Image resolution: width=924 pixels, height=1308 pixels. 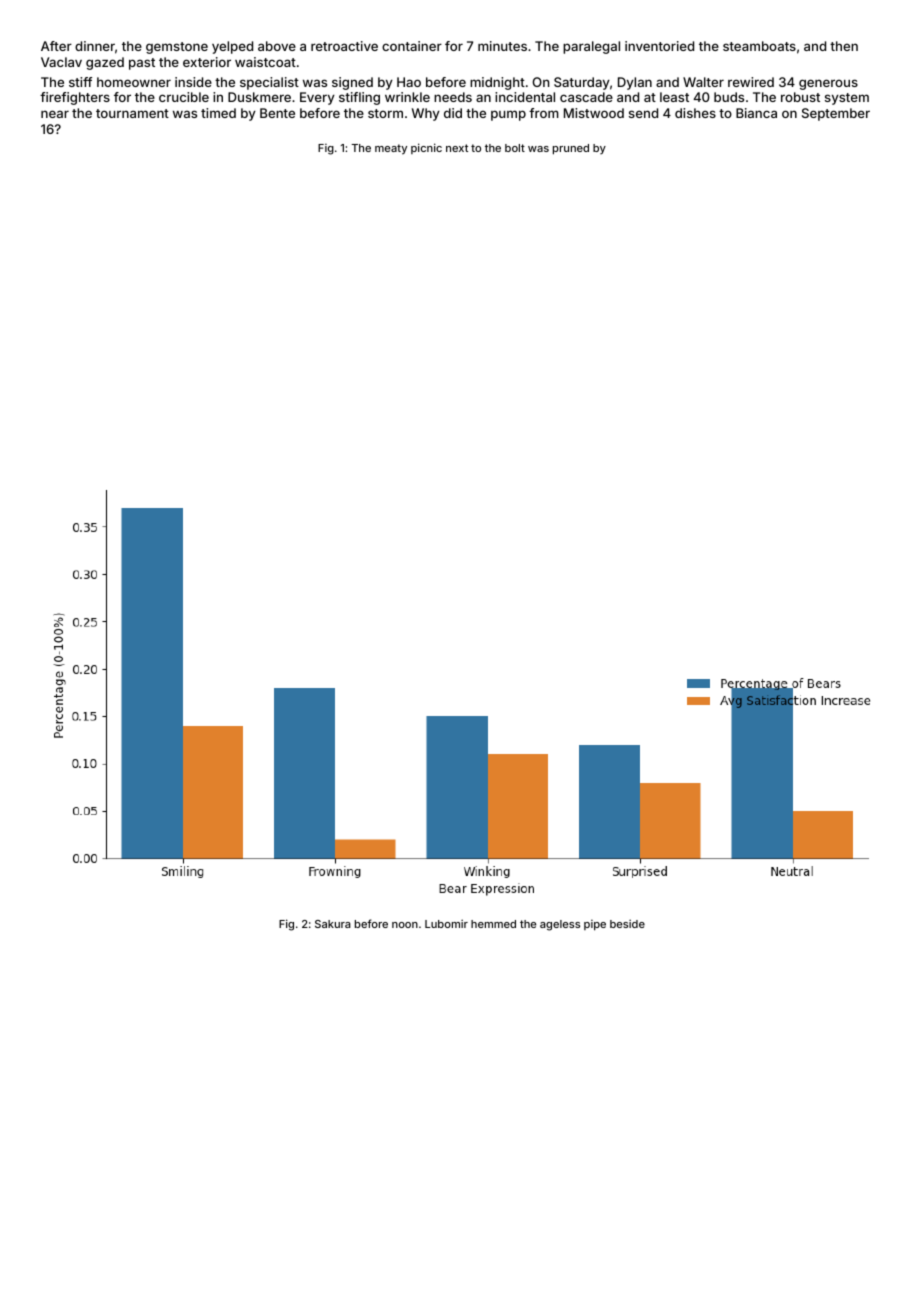 I want to click on pruned, so click(x=571, y=149).
